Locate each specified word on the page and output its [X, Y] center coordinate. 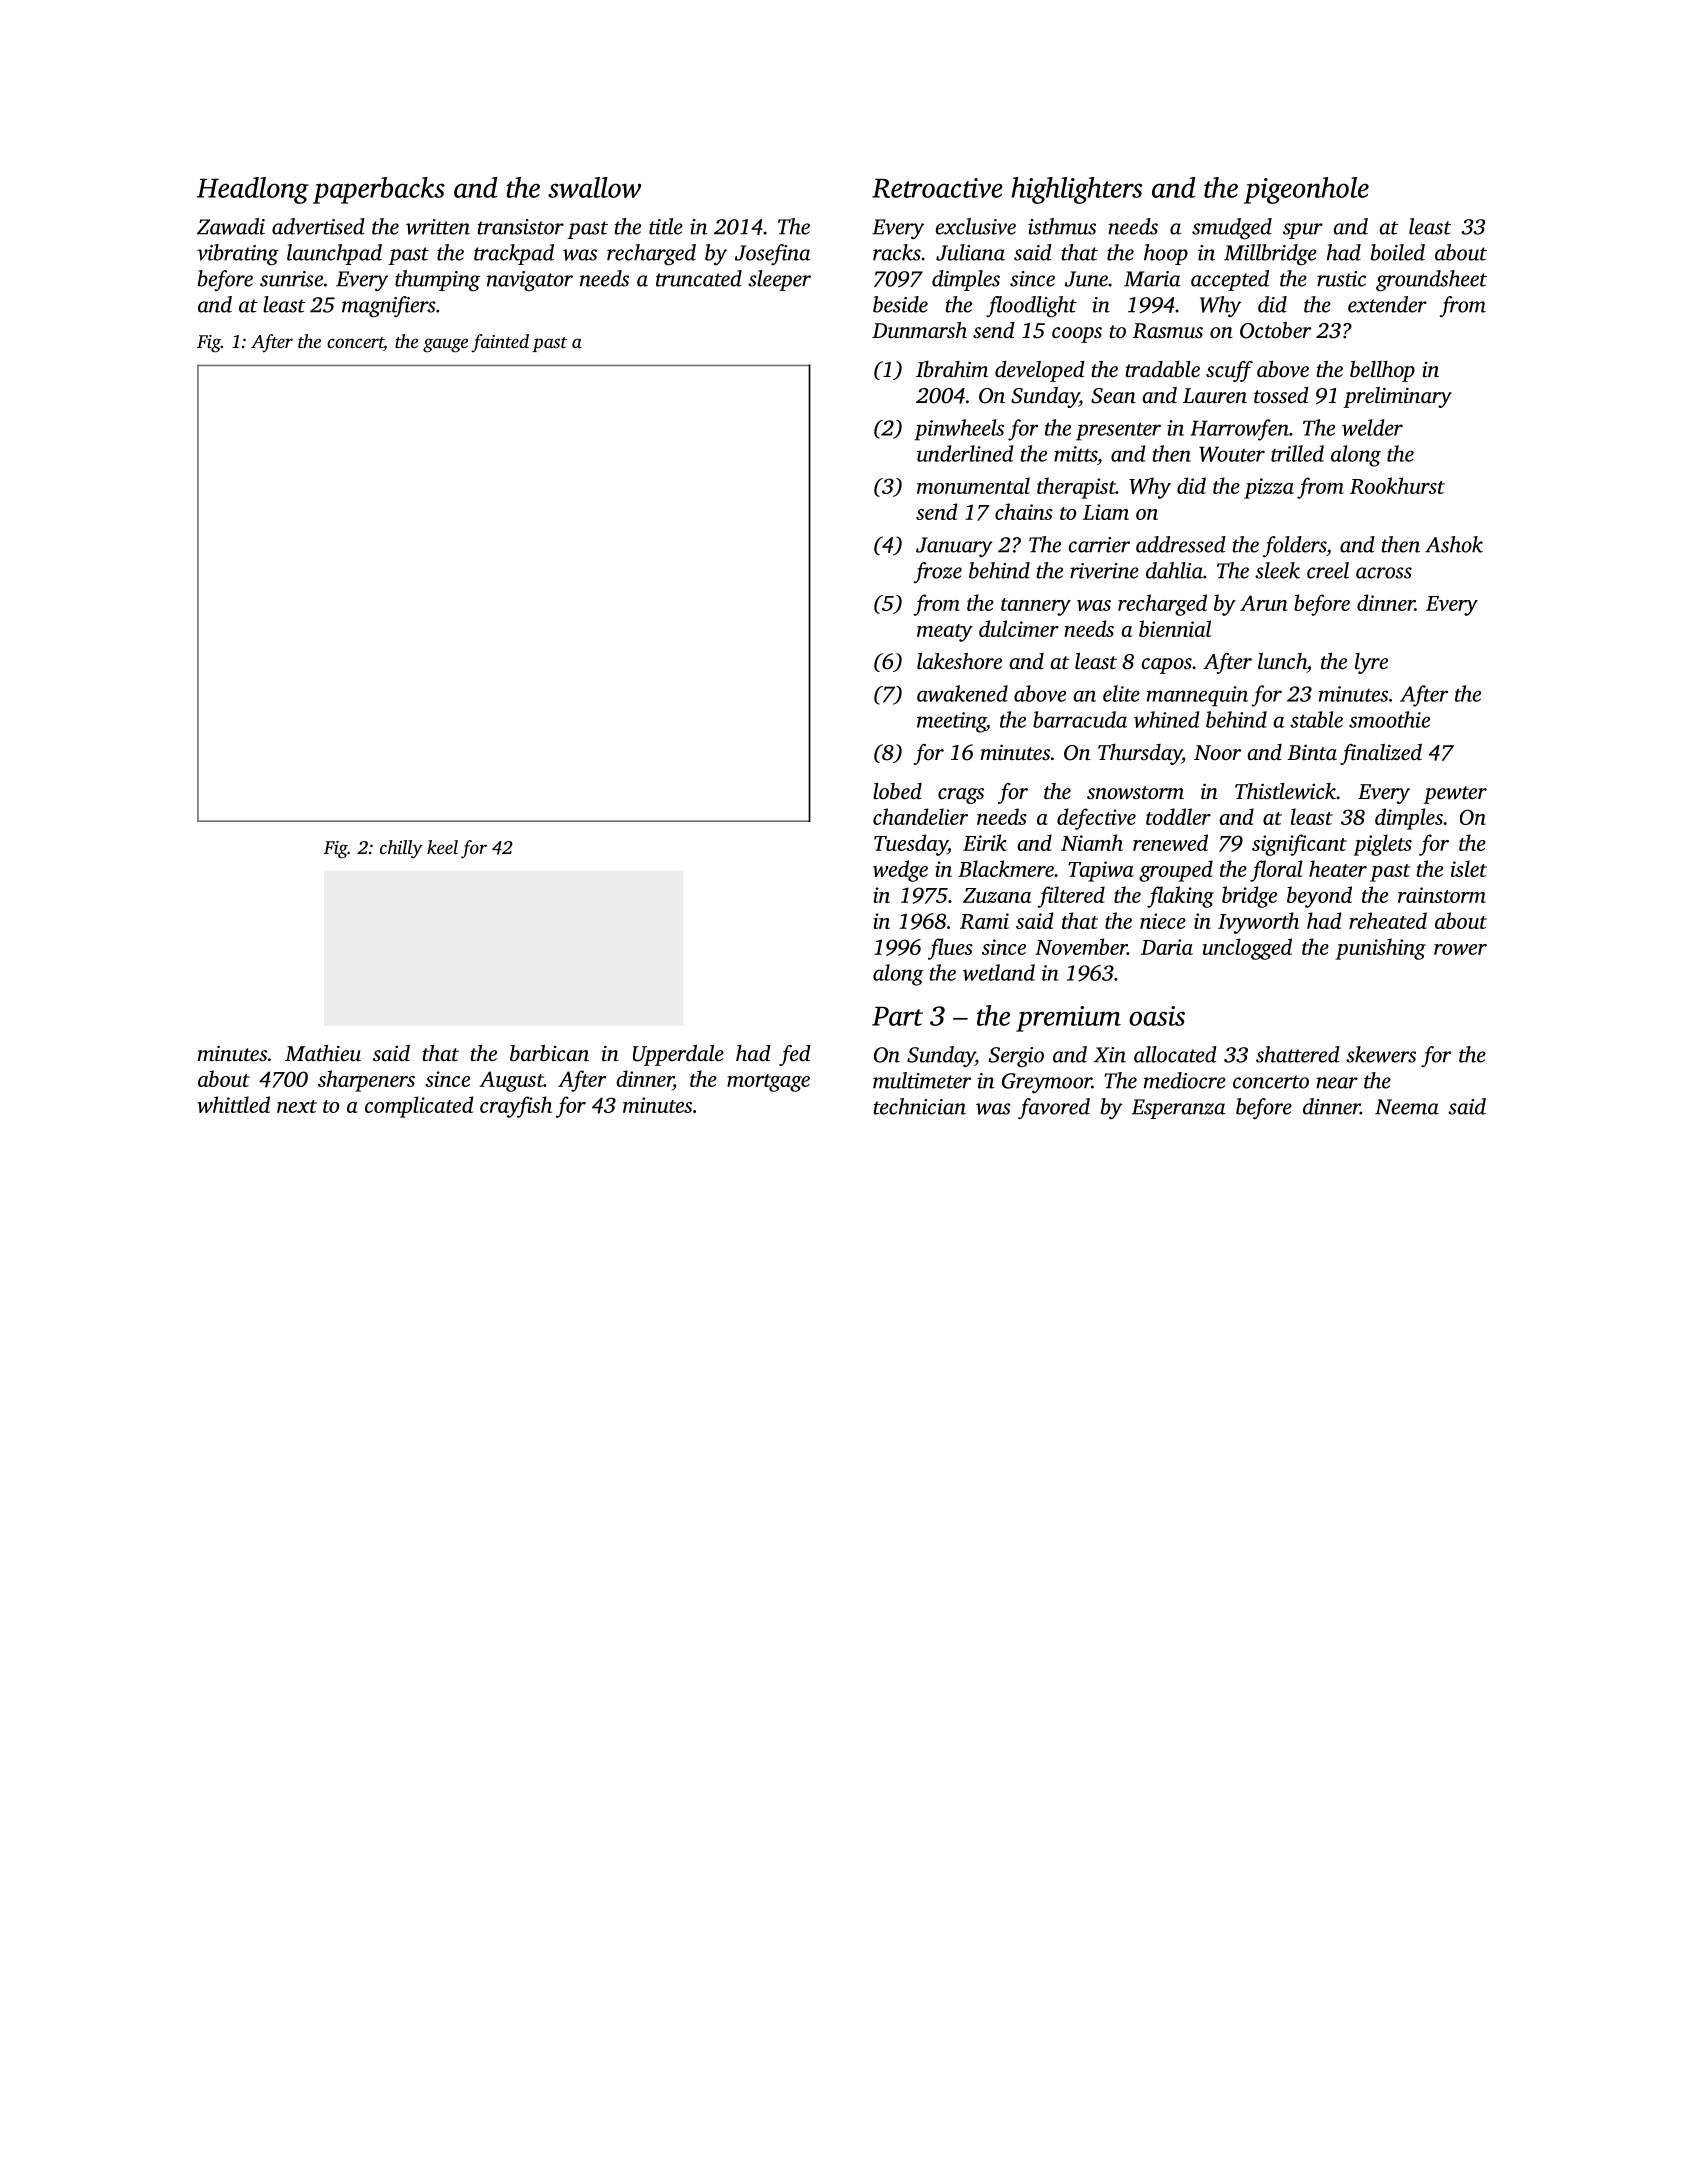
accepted [1230, 280]
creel [1328, 570]
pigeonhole [1306, 190]
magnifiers [389, 307]
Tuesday [911, 845]
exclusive [975, 226]
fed [795, 1055]
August [511, 1081]
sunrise [291, 279]
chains [1024, 511]
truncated [699, 278]
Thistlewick [1285, 791]
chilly [401, 849]
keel [442, 847]
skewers [1381, 1054]
